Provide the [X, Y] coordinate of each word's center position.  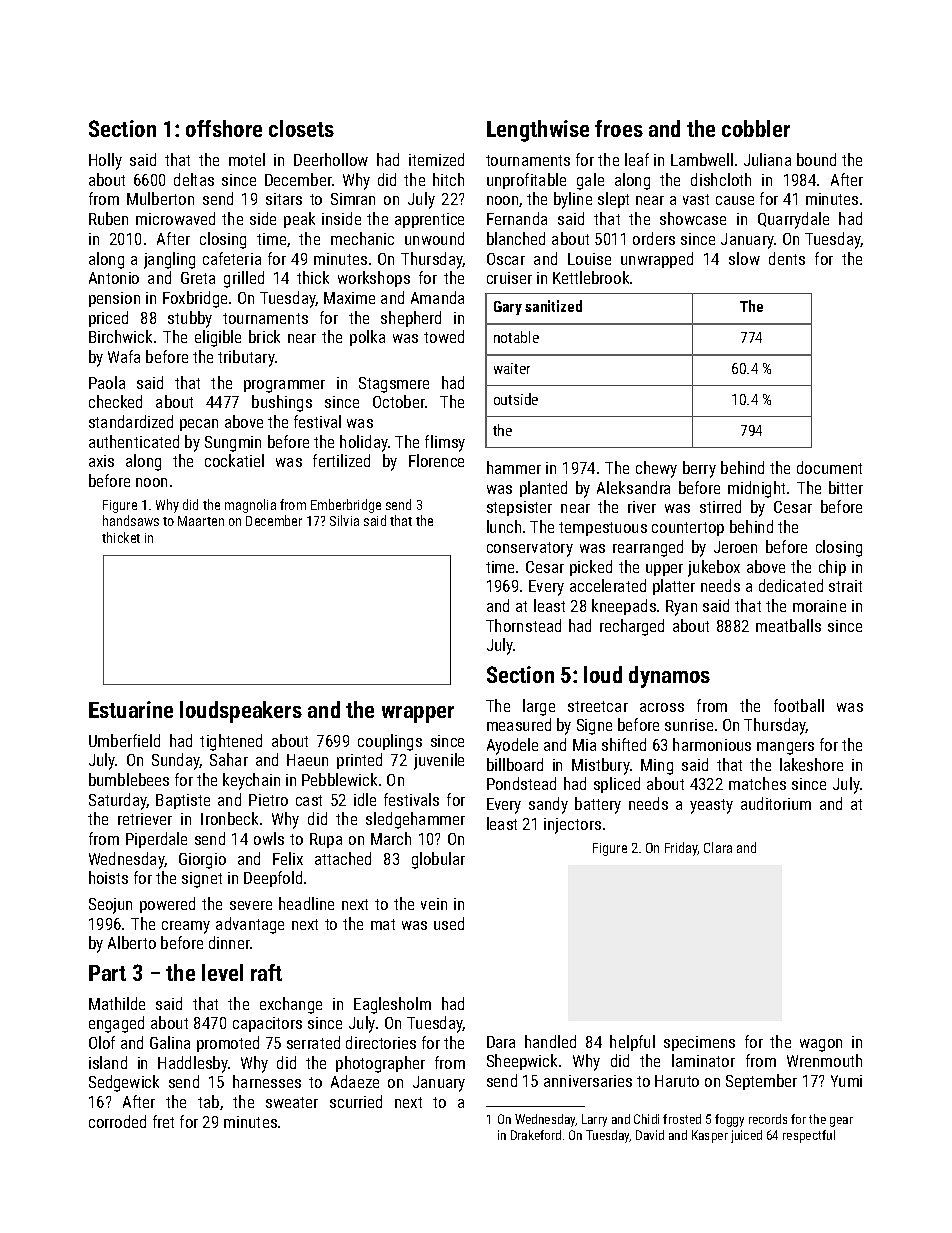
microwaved [175, 218]
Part [107, 973]
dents [787, 258]
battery [598, 805]
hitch [448, 179]
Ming [657, 767]
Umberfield [124, 740]
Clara [718, 847]
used [449, 923]
